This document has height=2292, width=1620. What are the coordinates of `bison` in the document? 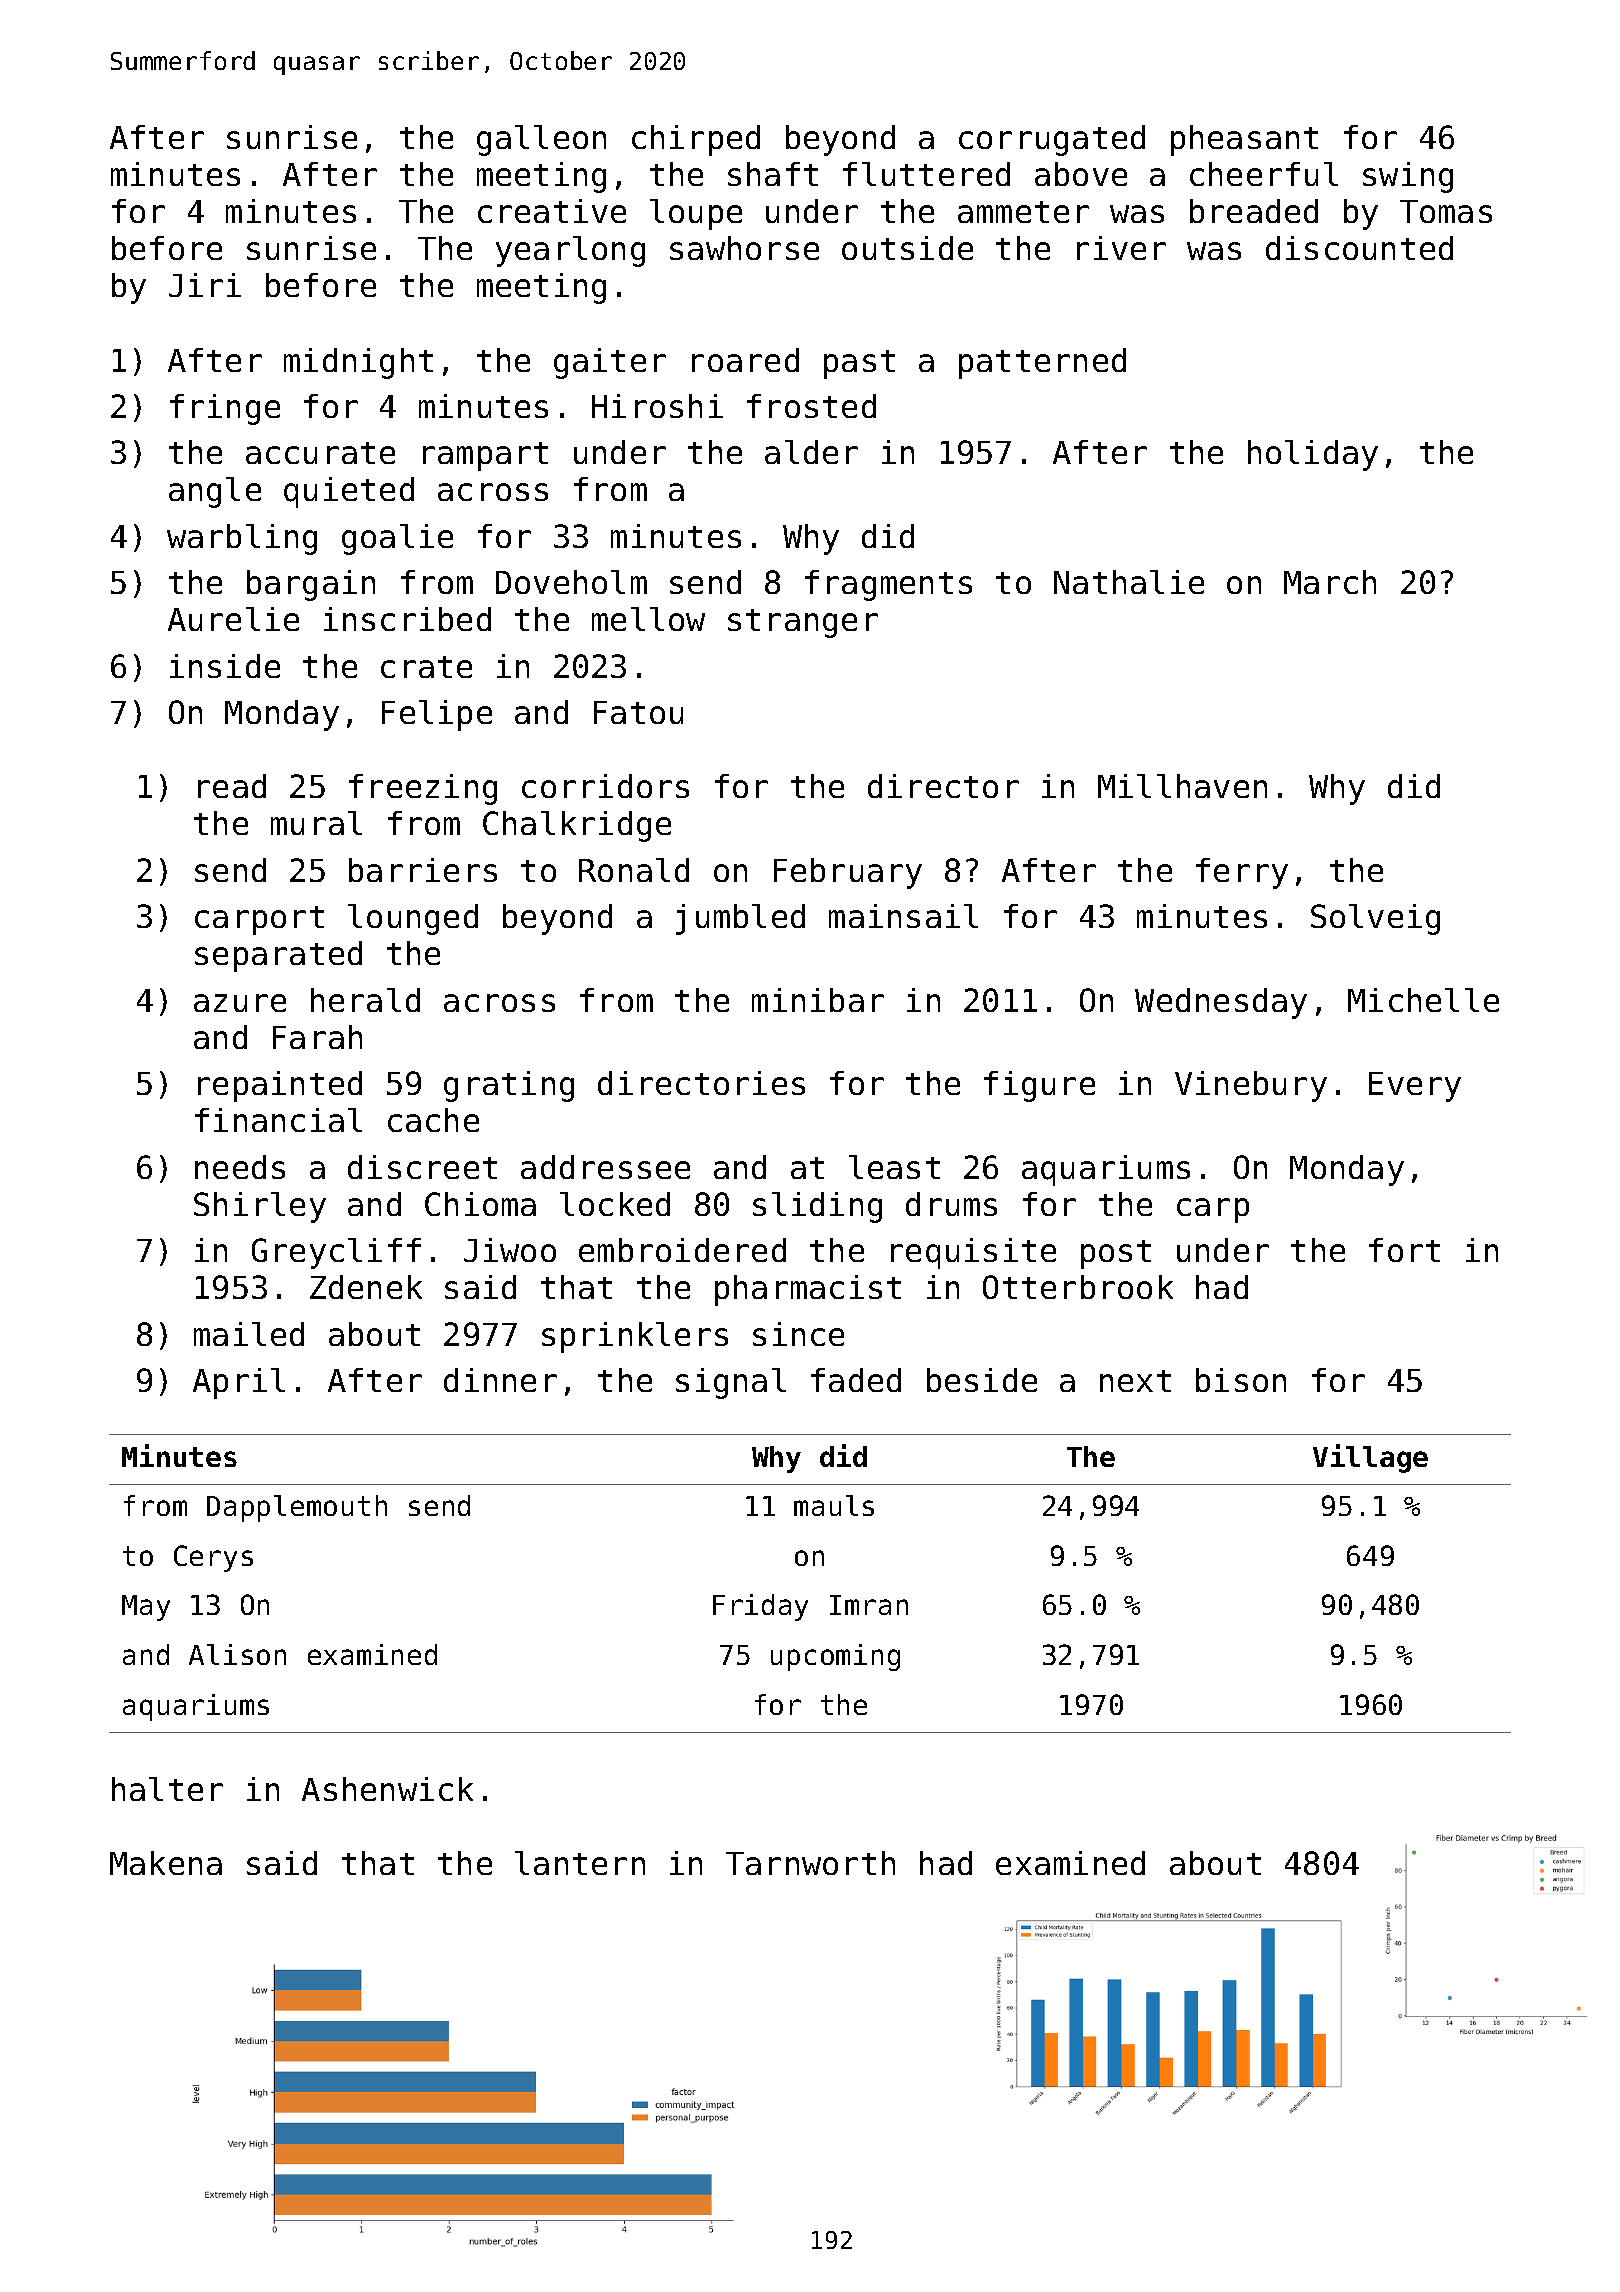 It's located at (1241, 1380).
